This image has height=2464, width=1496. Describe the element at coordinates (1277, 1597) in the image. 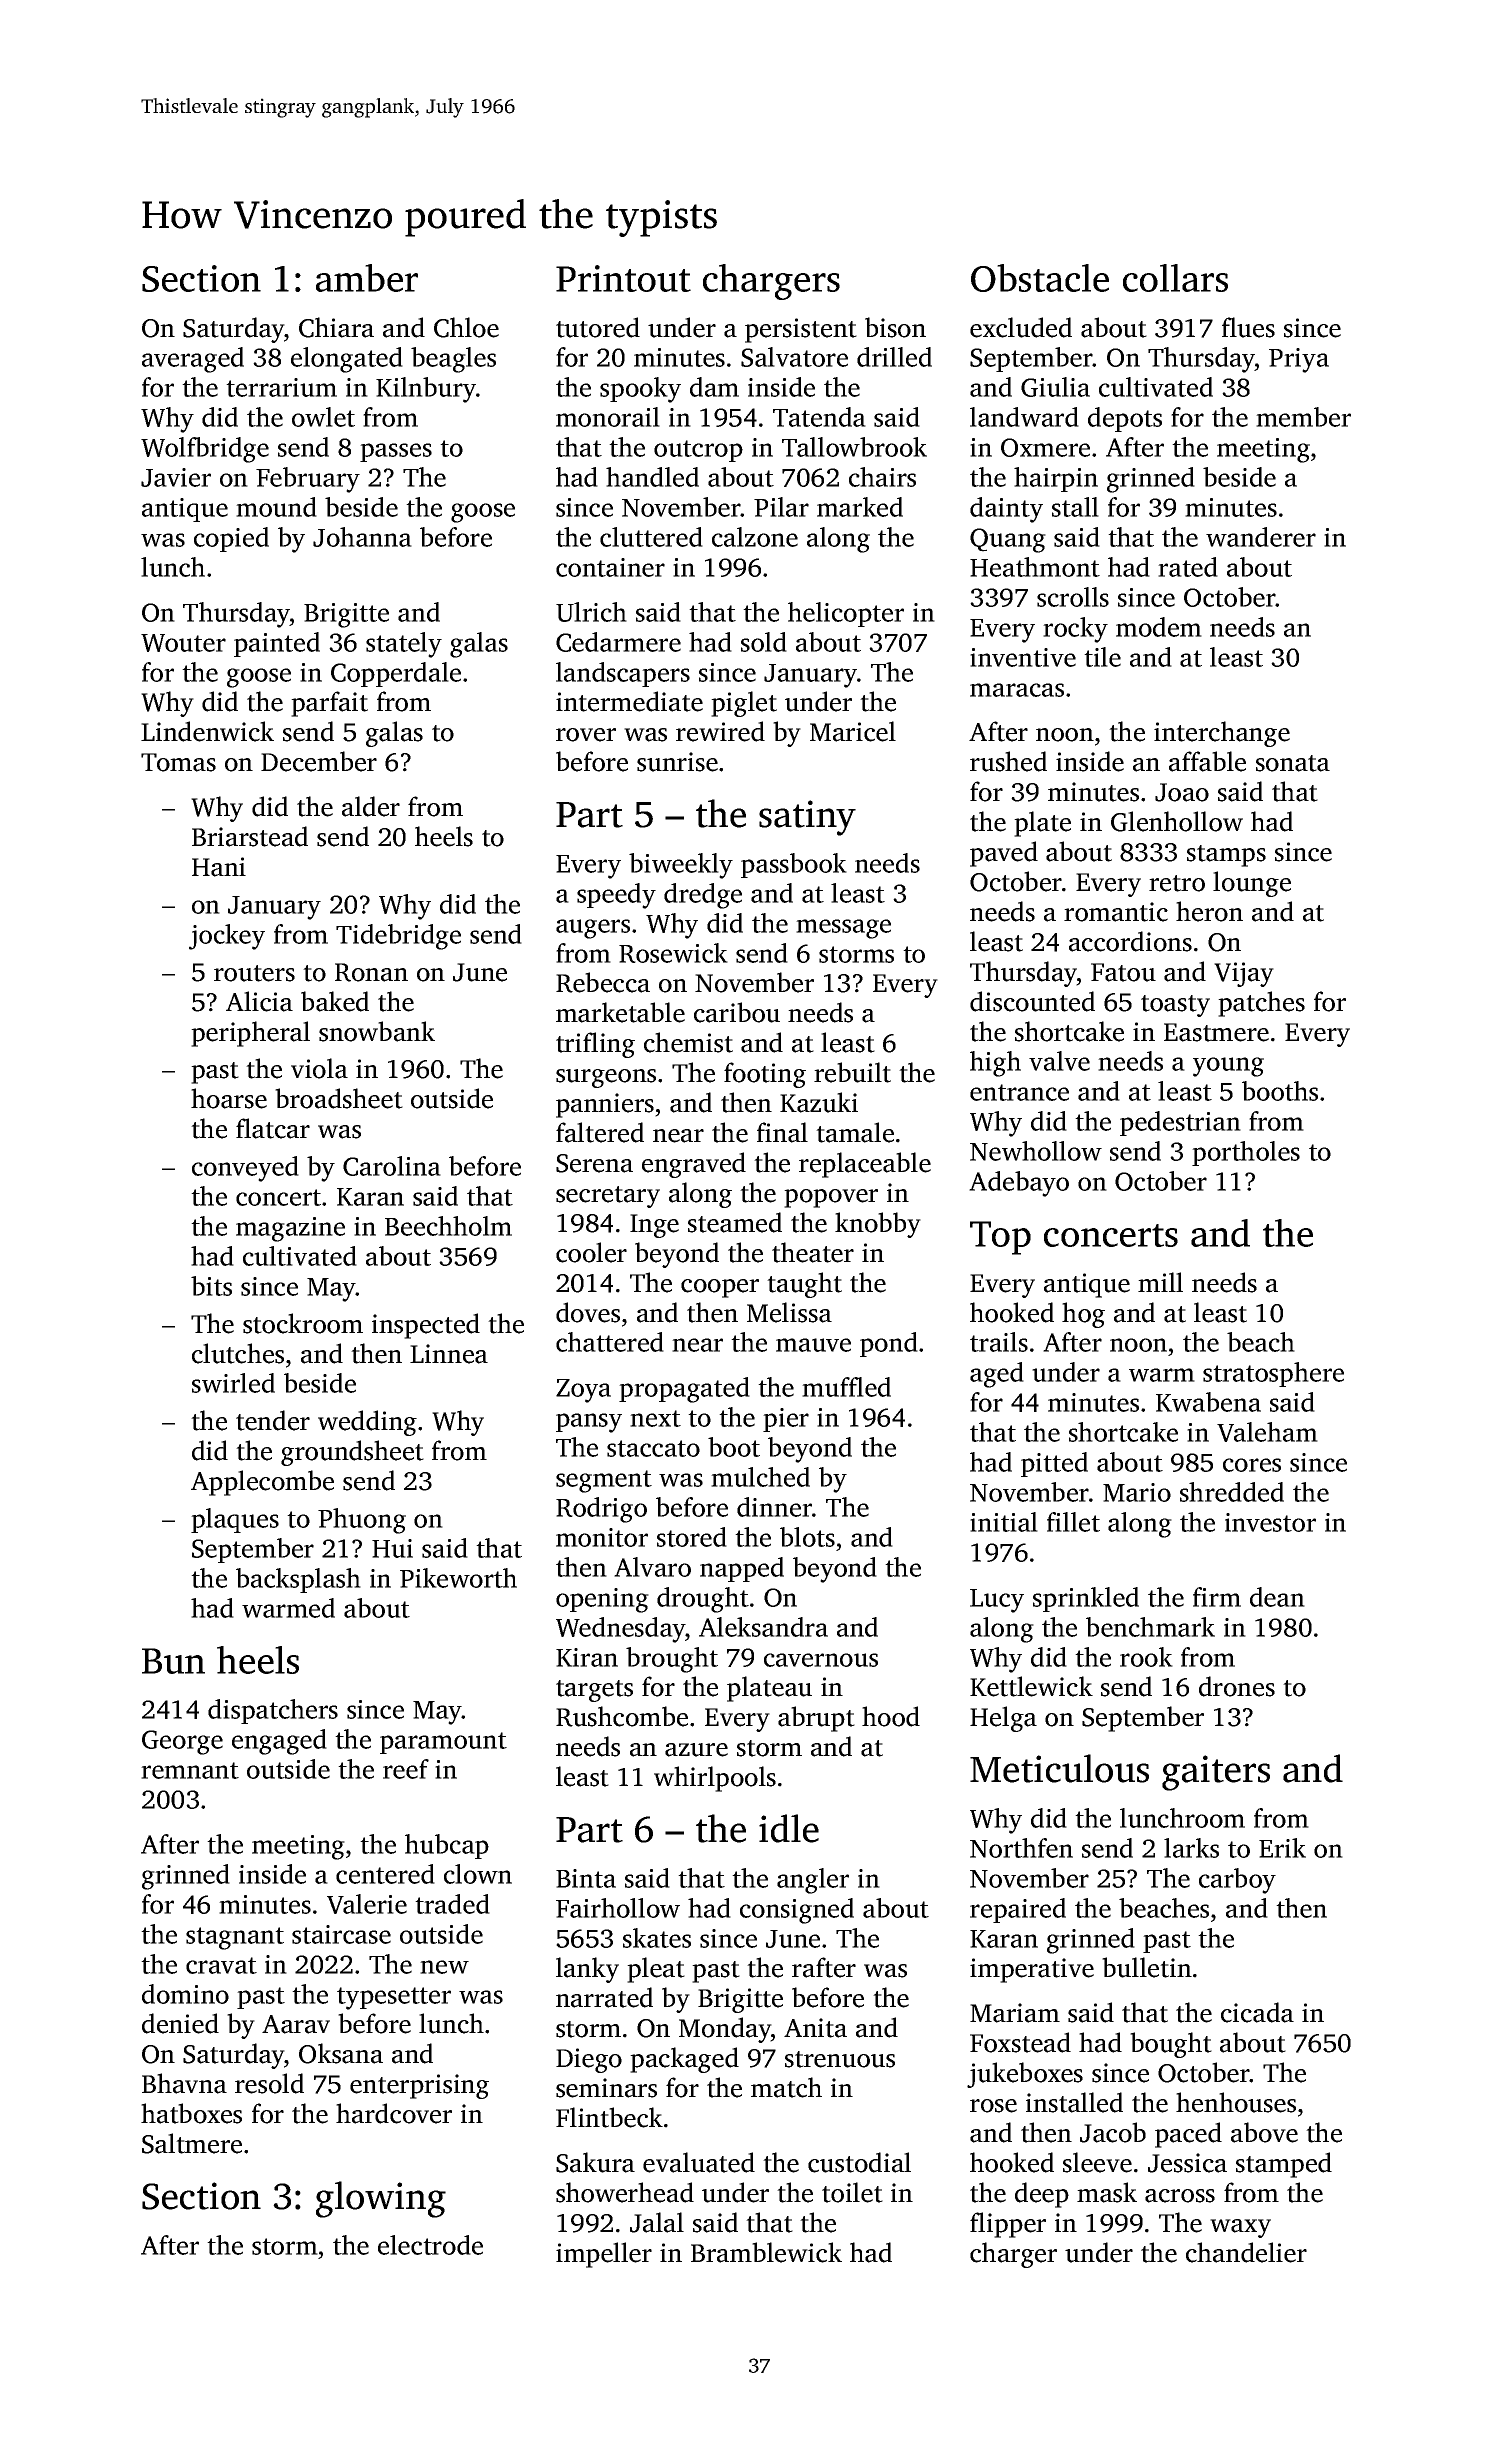

I see `dean` at that location.
